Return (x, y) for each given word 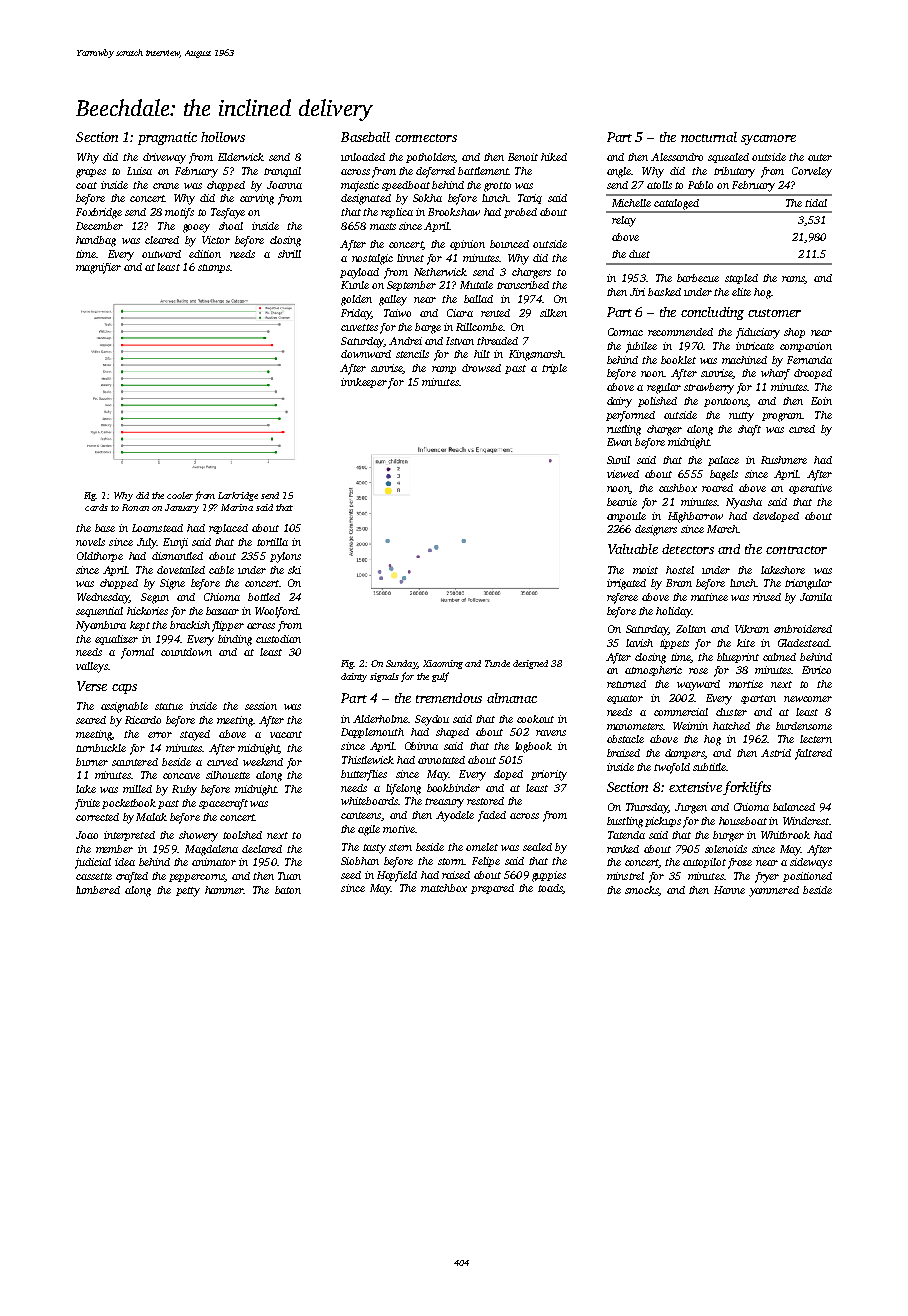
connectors (426, 138)
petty (188, 892)
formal (137, 653)
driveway (164, 158)
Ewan (619, 442)
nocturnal (709, 137)
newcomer (808, 699)
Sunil (618, 460)
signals (384, 677)
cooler (180, 495)
